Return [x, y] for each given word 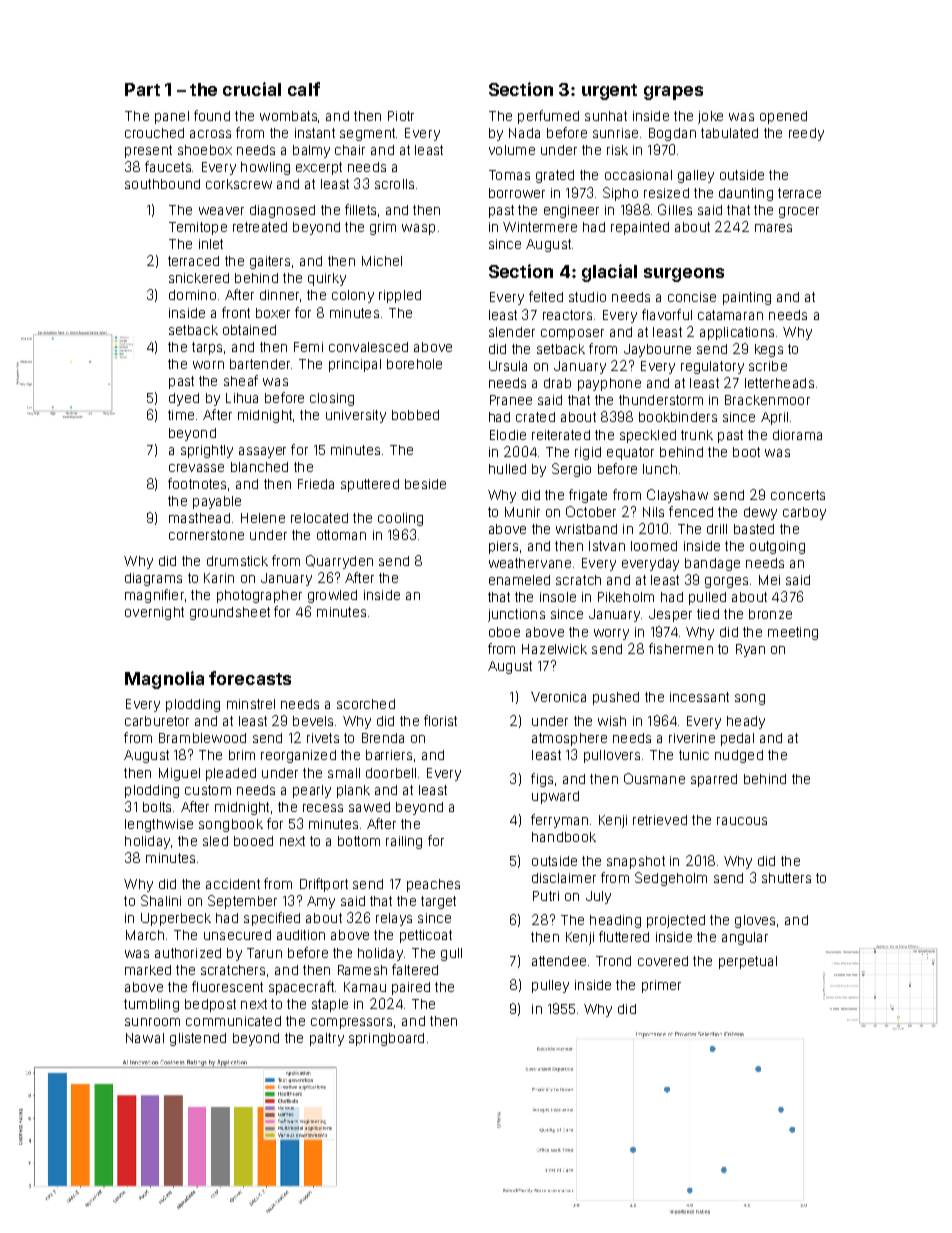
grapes [673, 93]
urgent [609, 92]
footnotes [197, 483]
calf [304, 89]
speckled [648, 436]
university [356, 416]
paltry [327, 1039]
